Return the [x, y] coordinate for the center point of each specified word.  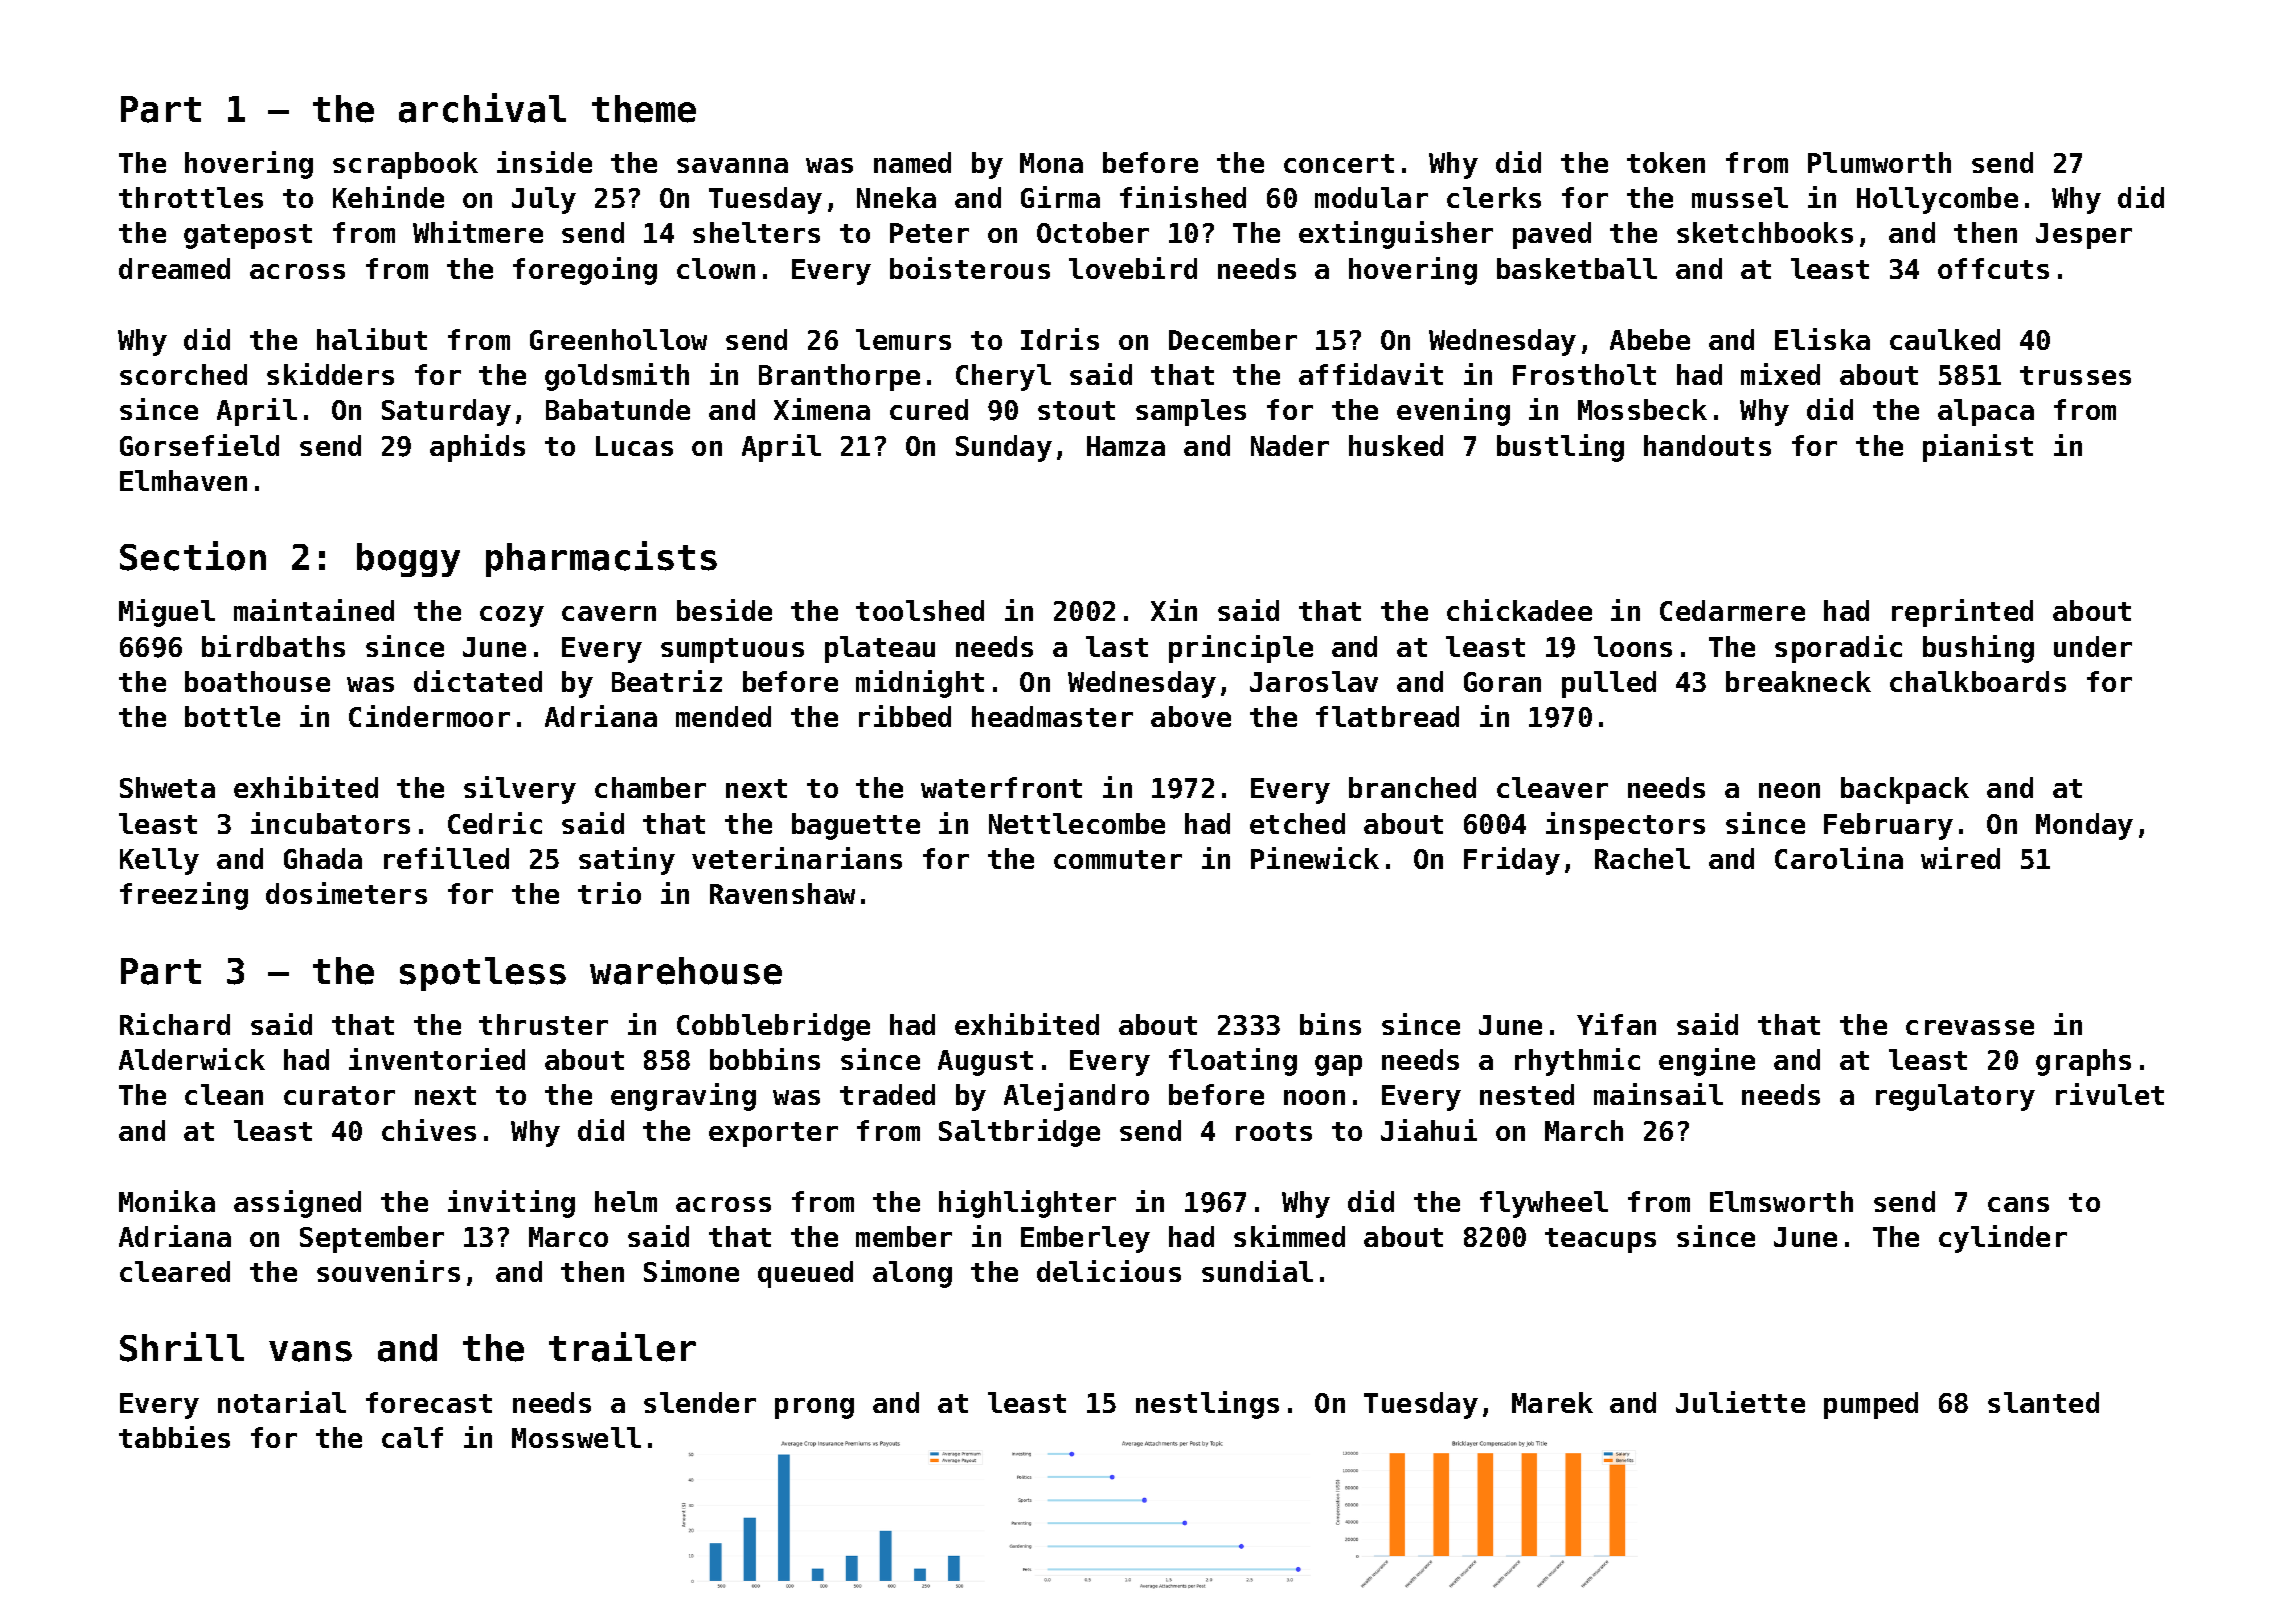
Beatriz [667, 681]
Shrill [182, 1347]
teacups [1600, 1240]
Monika [167, 1201]
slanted [2043, 1402]
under [2093, 646]
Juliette [1740, 1402]
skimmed [1289, 1236]
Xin [1174, 610]
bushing [1978, 649]
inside [544, 162]
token [1666, 162]
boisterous [970, 268]
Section [193, 556]
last [1117, 646]
